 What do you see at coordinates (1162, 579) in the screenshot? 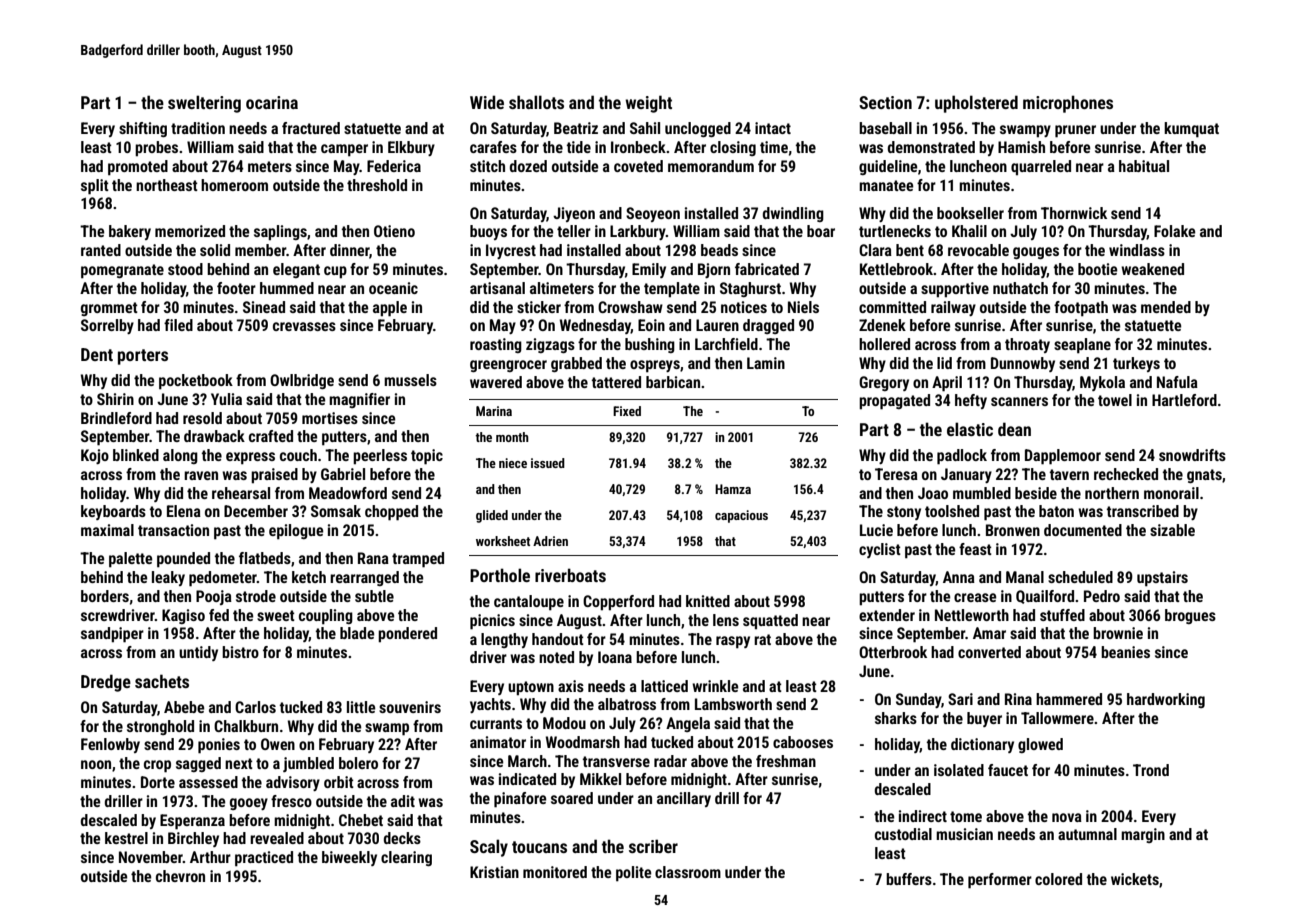
I see `upstairs` at bounding box center [1162, 579].
